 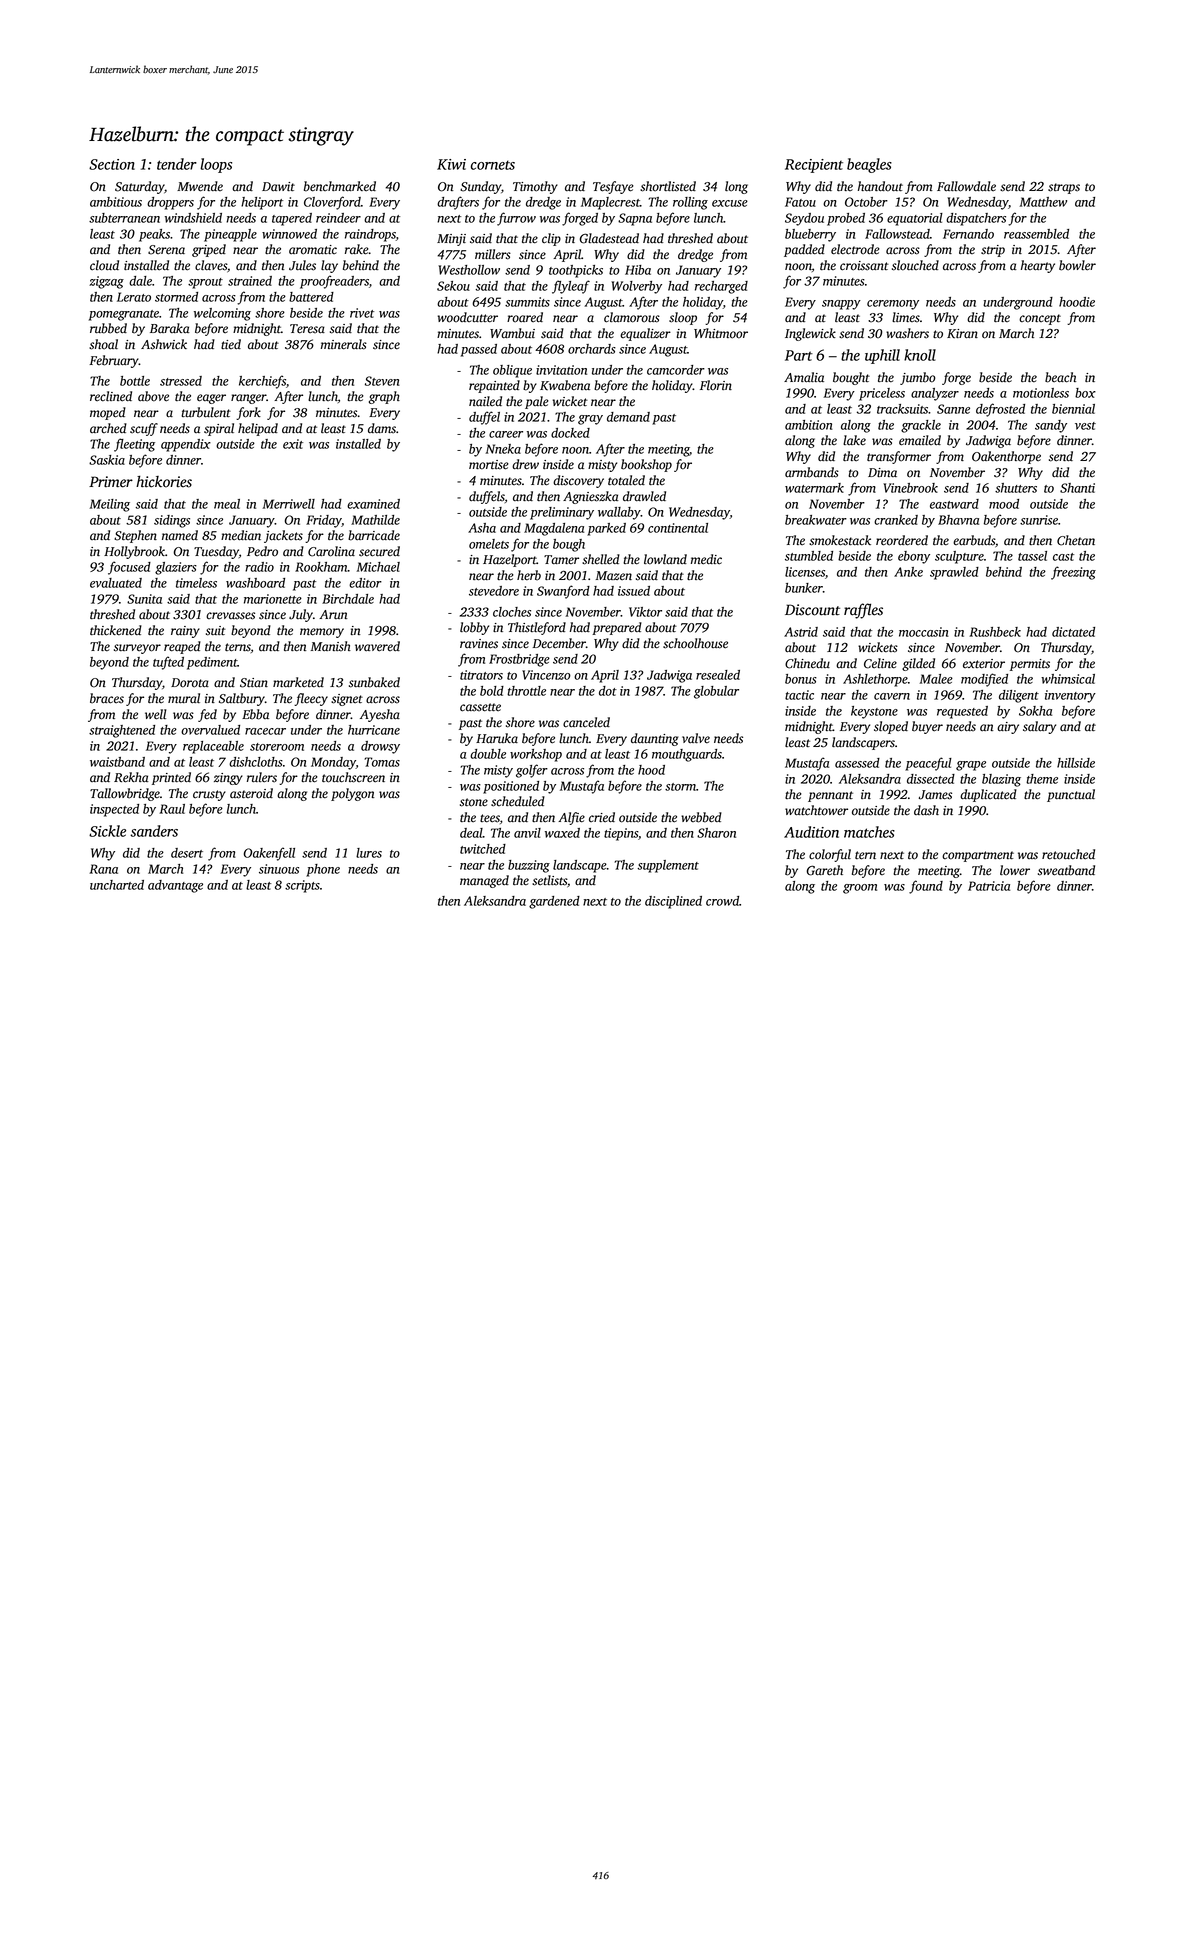 I want to click on pennant, so click(x=830, y=796).
